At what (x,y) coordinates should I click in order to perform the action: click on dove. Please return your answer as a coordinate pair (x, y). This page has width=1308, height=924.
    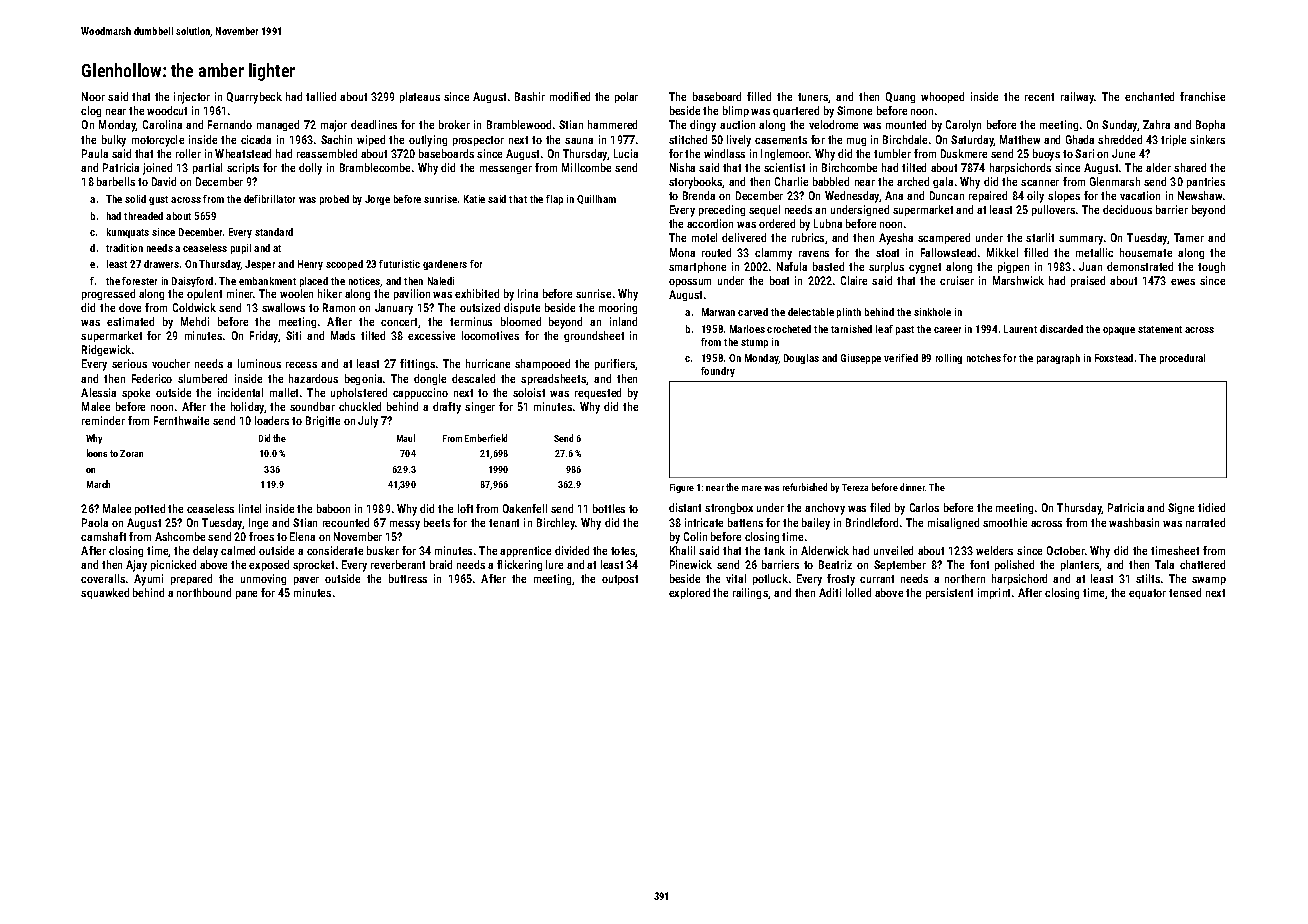
    Looking at the image, I should click on (130, 307).
